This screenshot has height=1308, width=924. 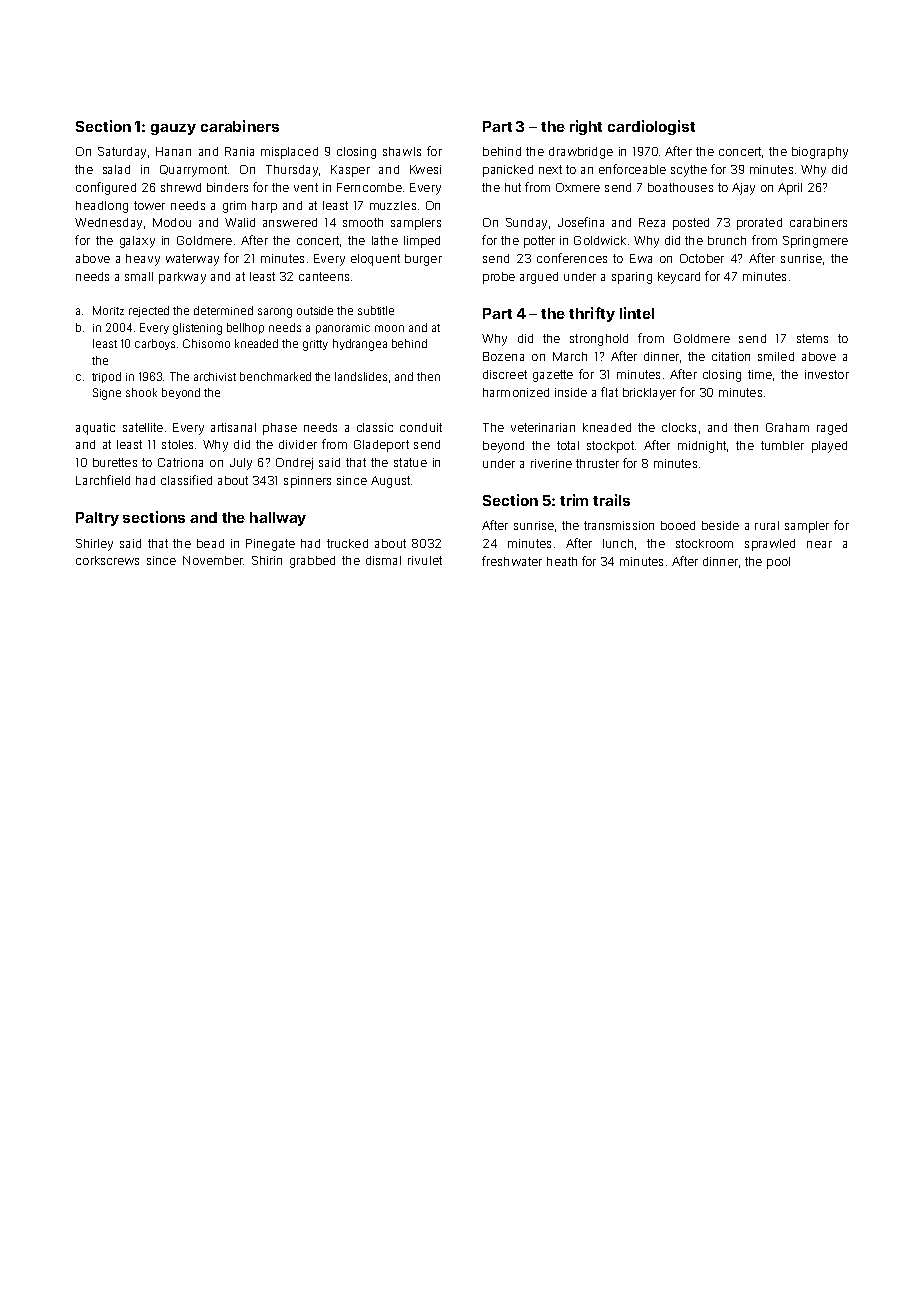 I want to click on November, so click(x=213, y=560).
